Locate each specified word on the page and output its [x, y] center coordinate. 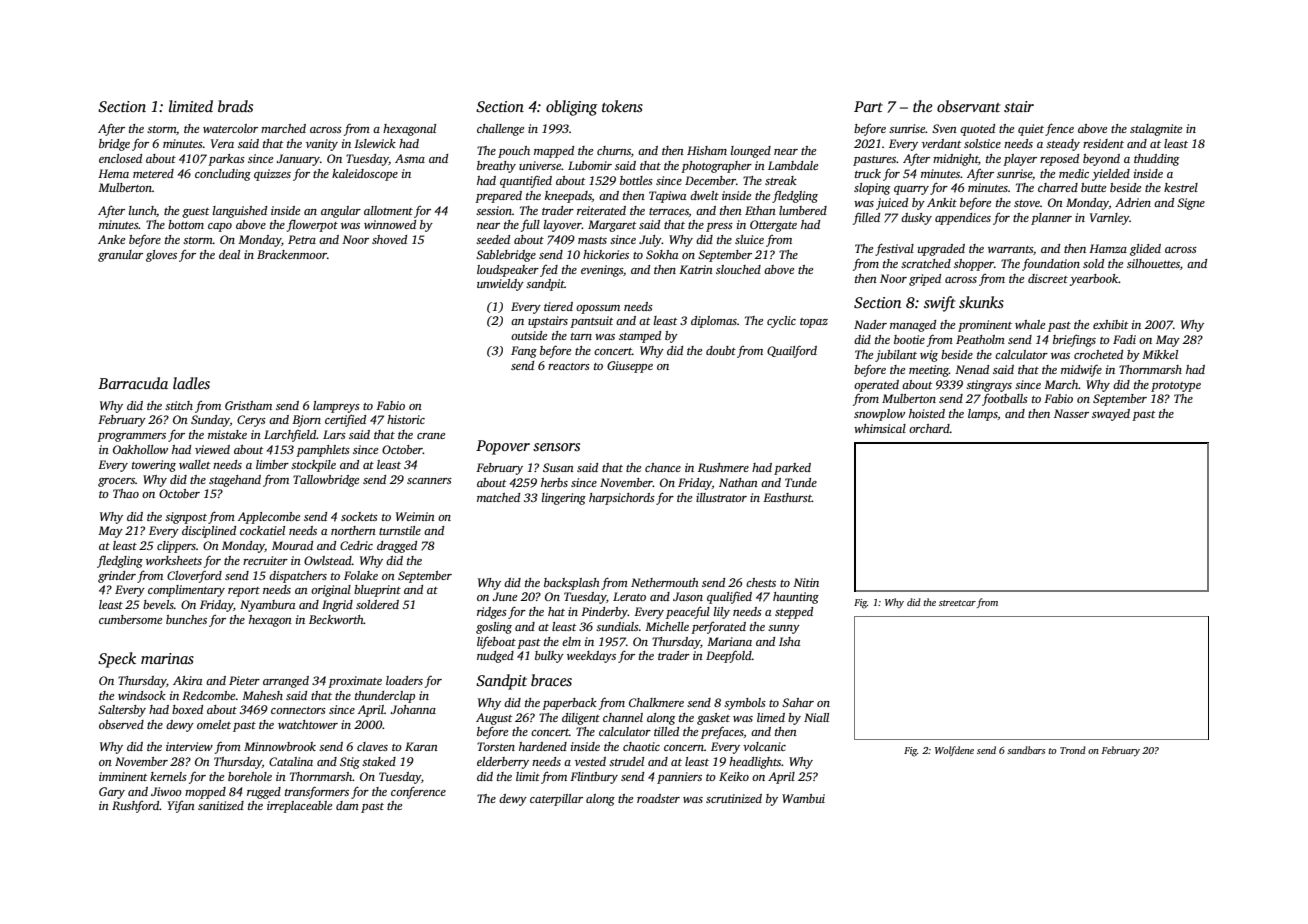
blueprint [377, 591]
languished [240, 212]
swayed [1111, 415]
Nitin [806, 582]
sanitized [221, 805]
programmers [131, 437]
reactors [569, 366]
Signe [1191, 204]
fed [549, 271]
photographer [716, 167]
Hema [113, 173]
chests [761, 582]
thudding [1156, 160]
